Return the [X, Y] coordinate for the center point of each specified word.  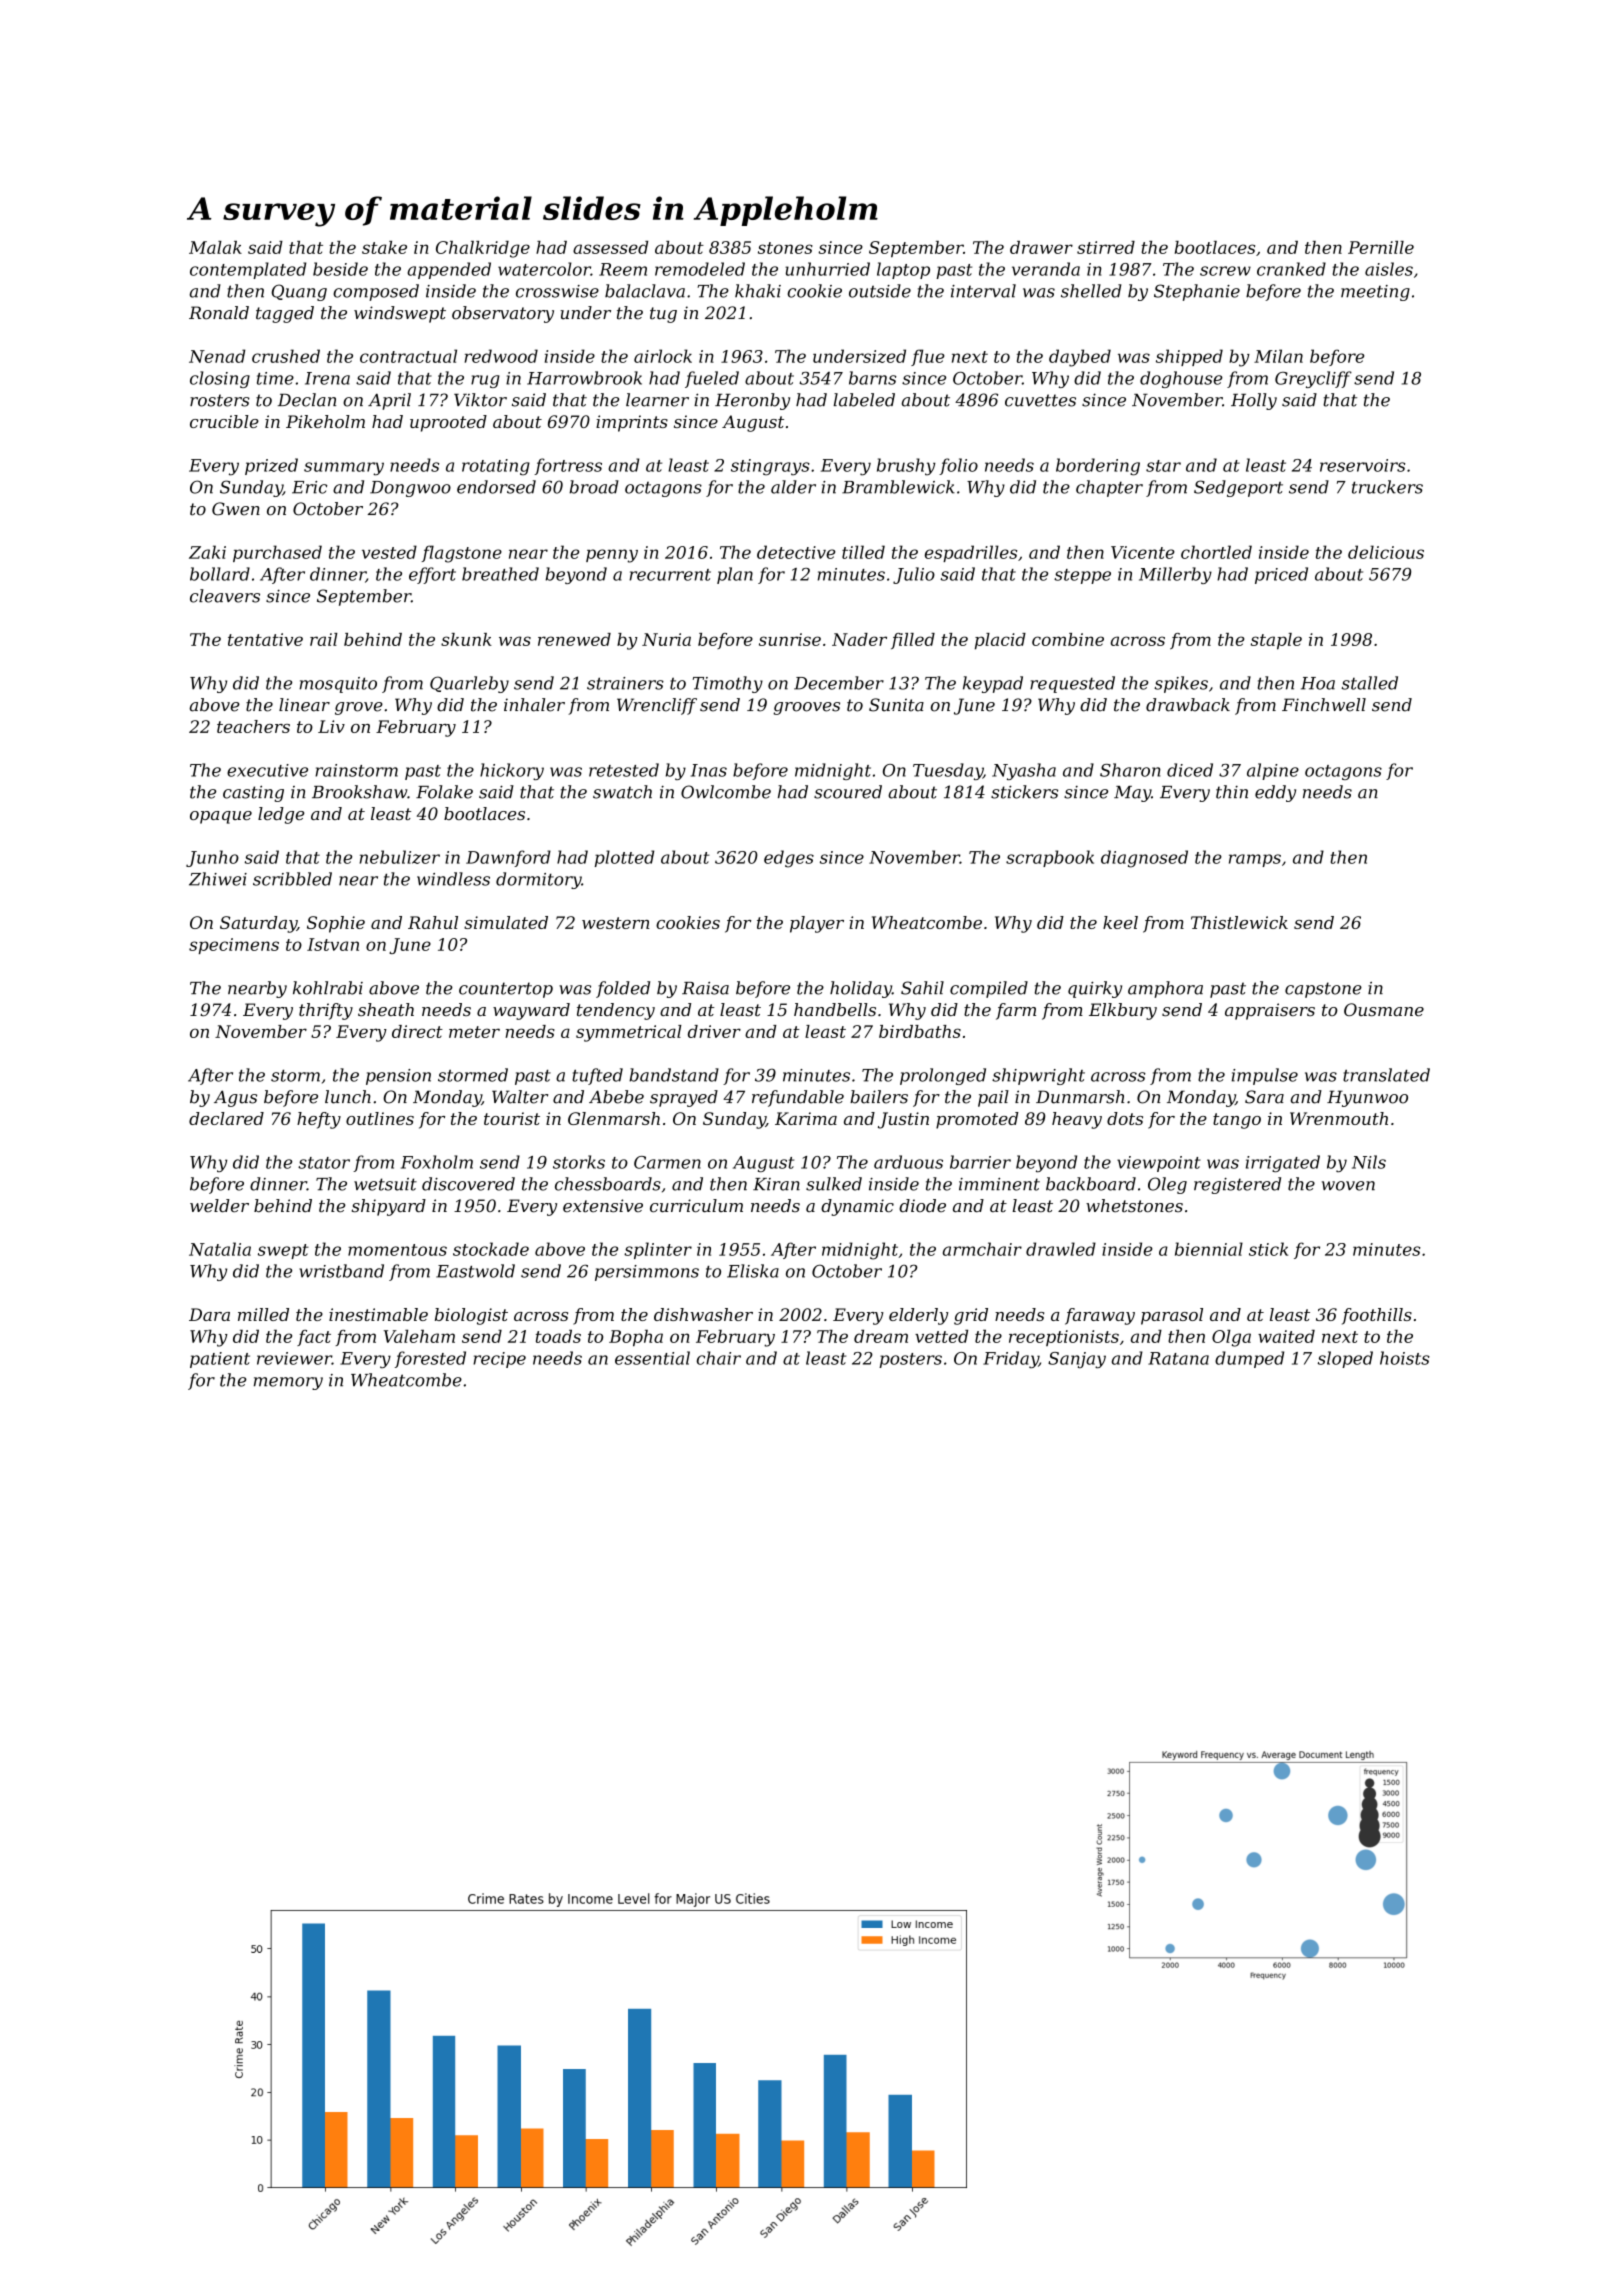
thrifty [326, 1011]
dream [881, 1336]
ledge [281, 815]
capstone [1323, 990]
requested [1072, 684]
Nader [859, 639]
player [817, 924]
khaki [758, 291]
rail [324, 639]
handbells [835, 1009]
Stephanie [1197, 292]
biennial [1209, 1249]
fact [314, 1338]
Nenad [217, 356]
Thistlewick [1239, 922]
